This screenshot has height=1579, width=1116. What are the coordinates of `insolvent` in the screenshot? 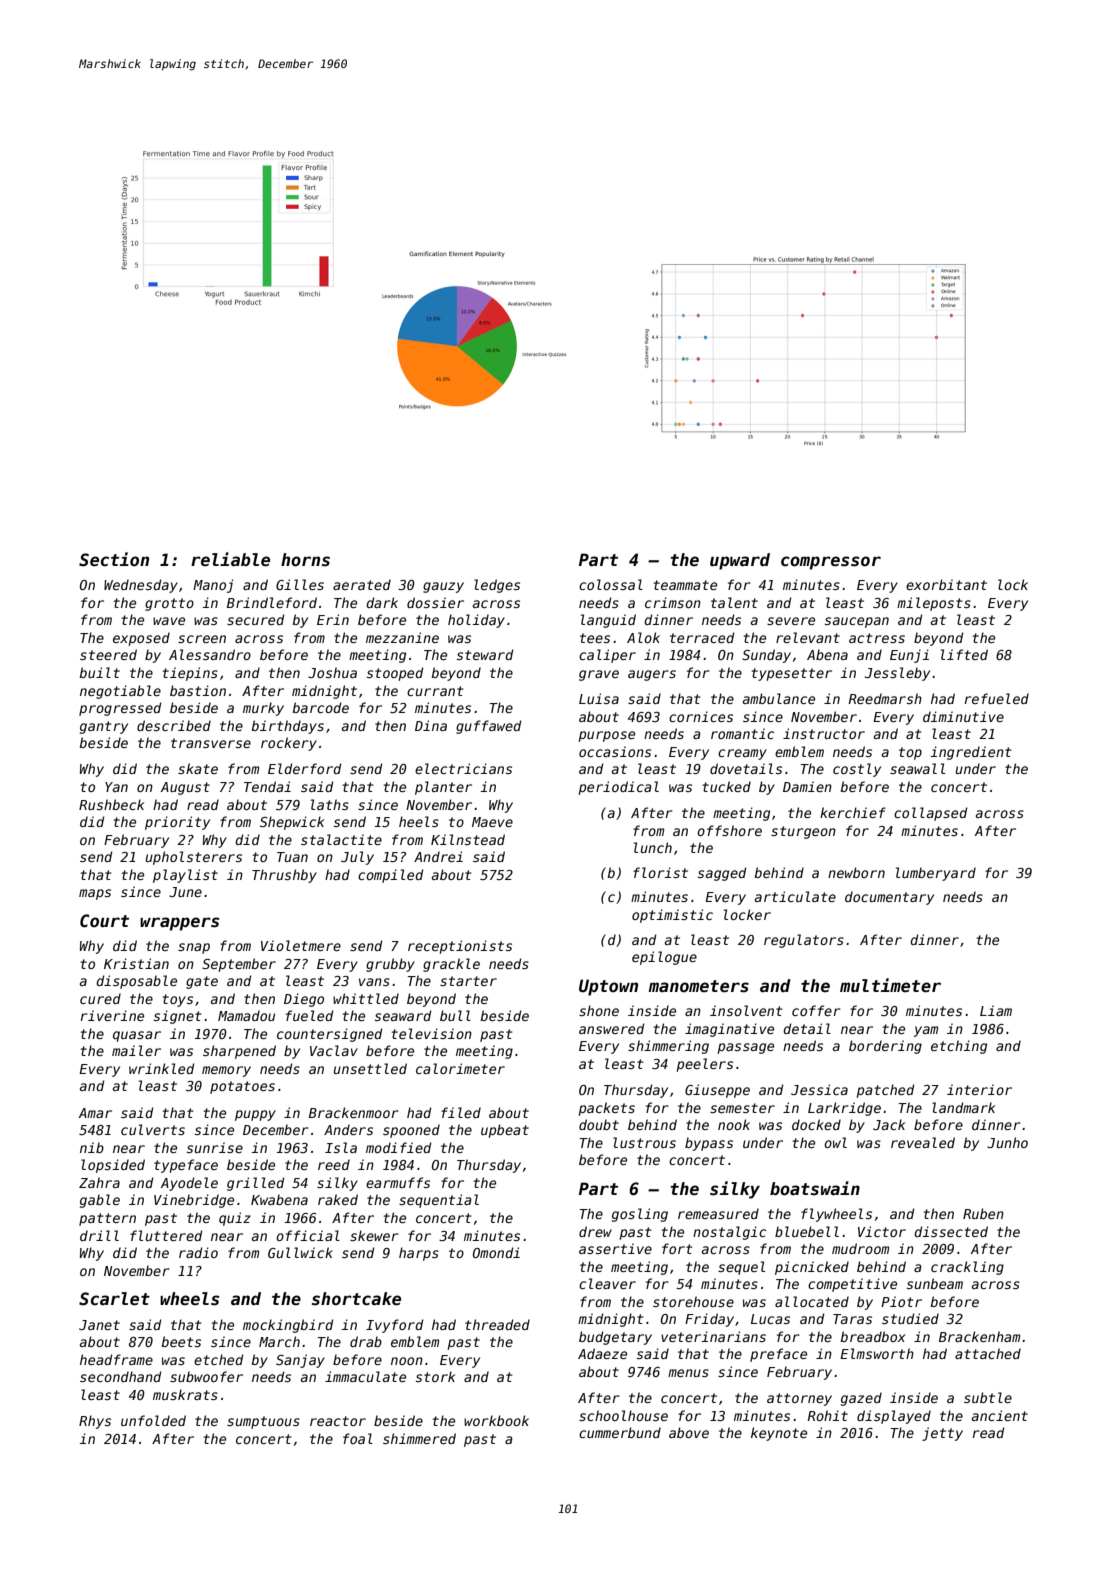 It's located at (746, 1010).
